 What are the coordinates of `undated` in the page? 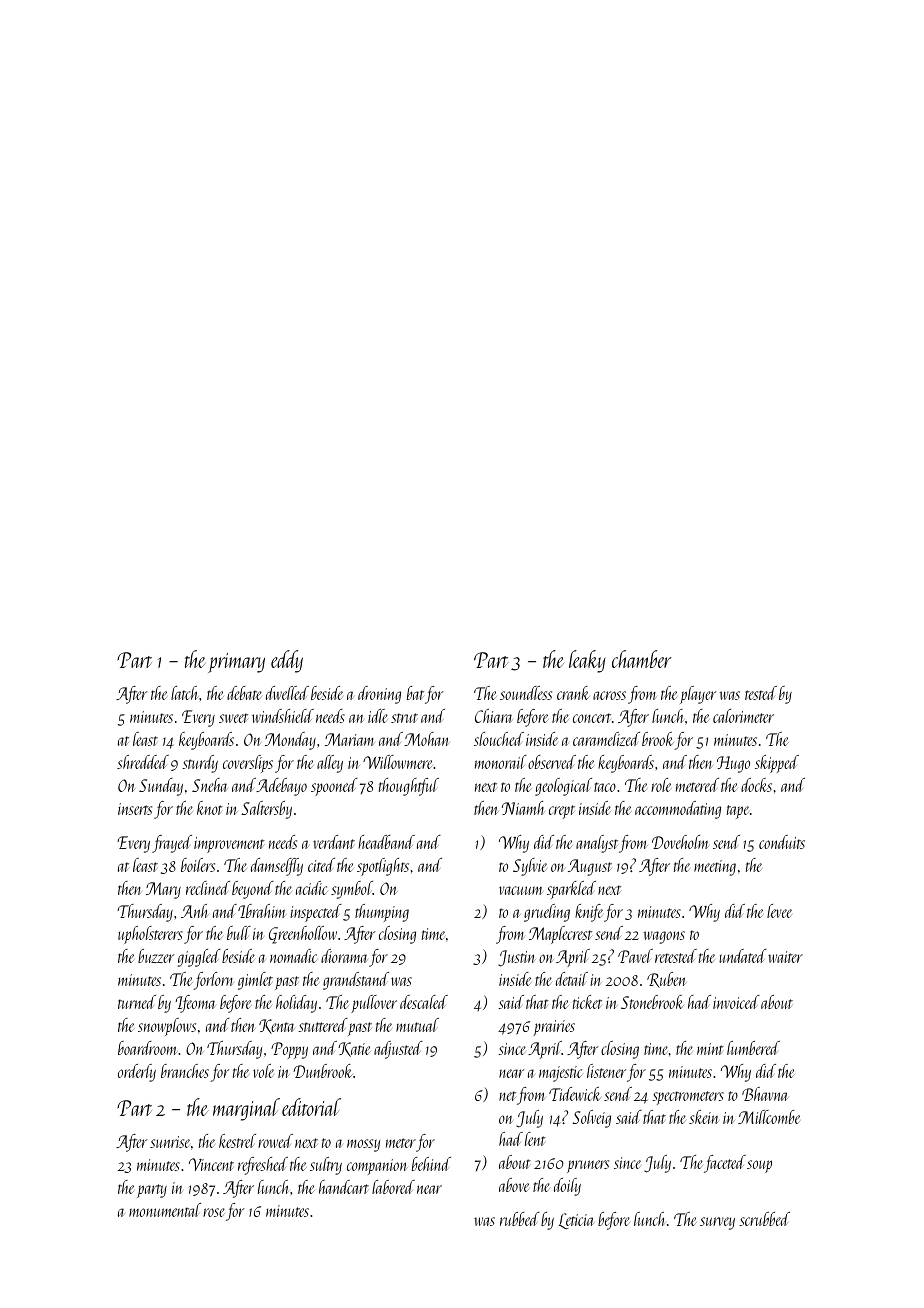 It's located at (743, 956).
